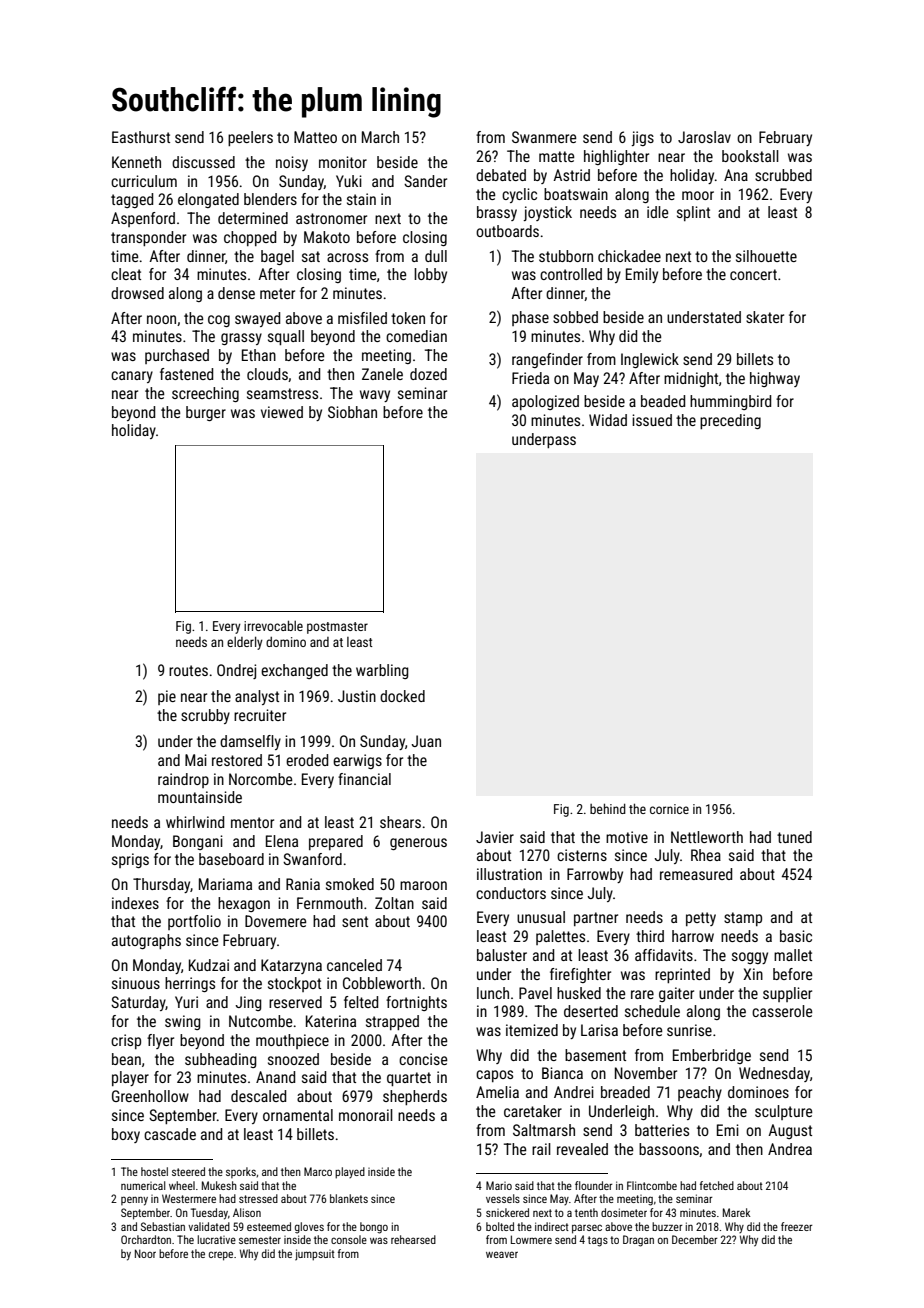 This page has width=924, height=1308. What do you see at coordinates (625, 1092) in the page?
I see `breaded` at bounding box center [625, 1092].
